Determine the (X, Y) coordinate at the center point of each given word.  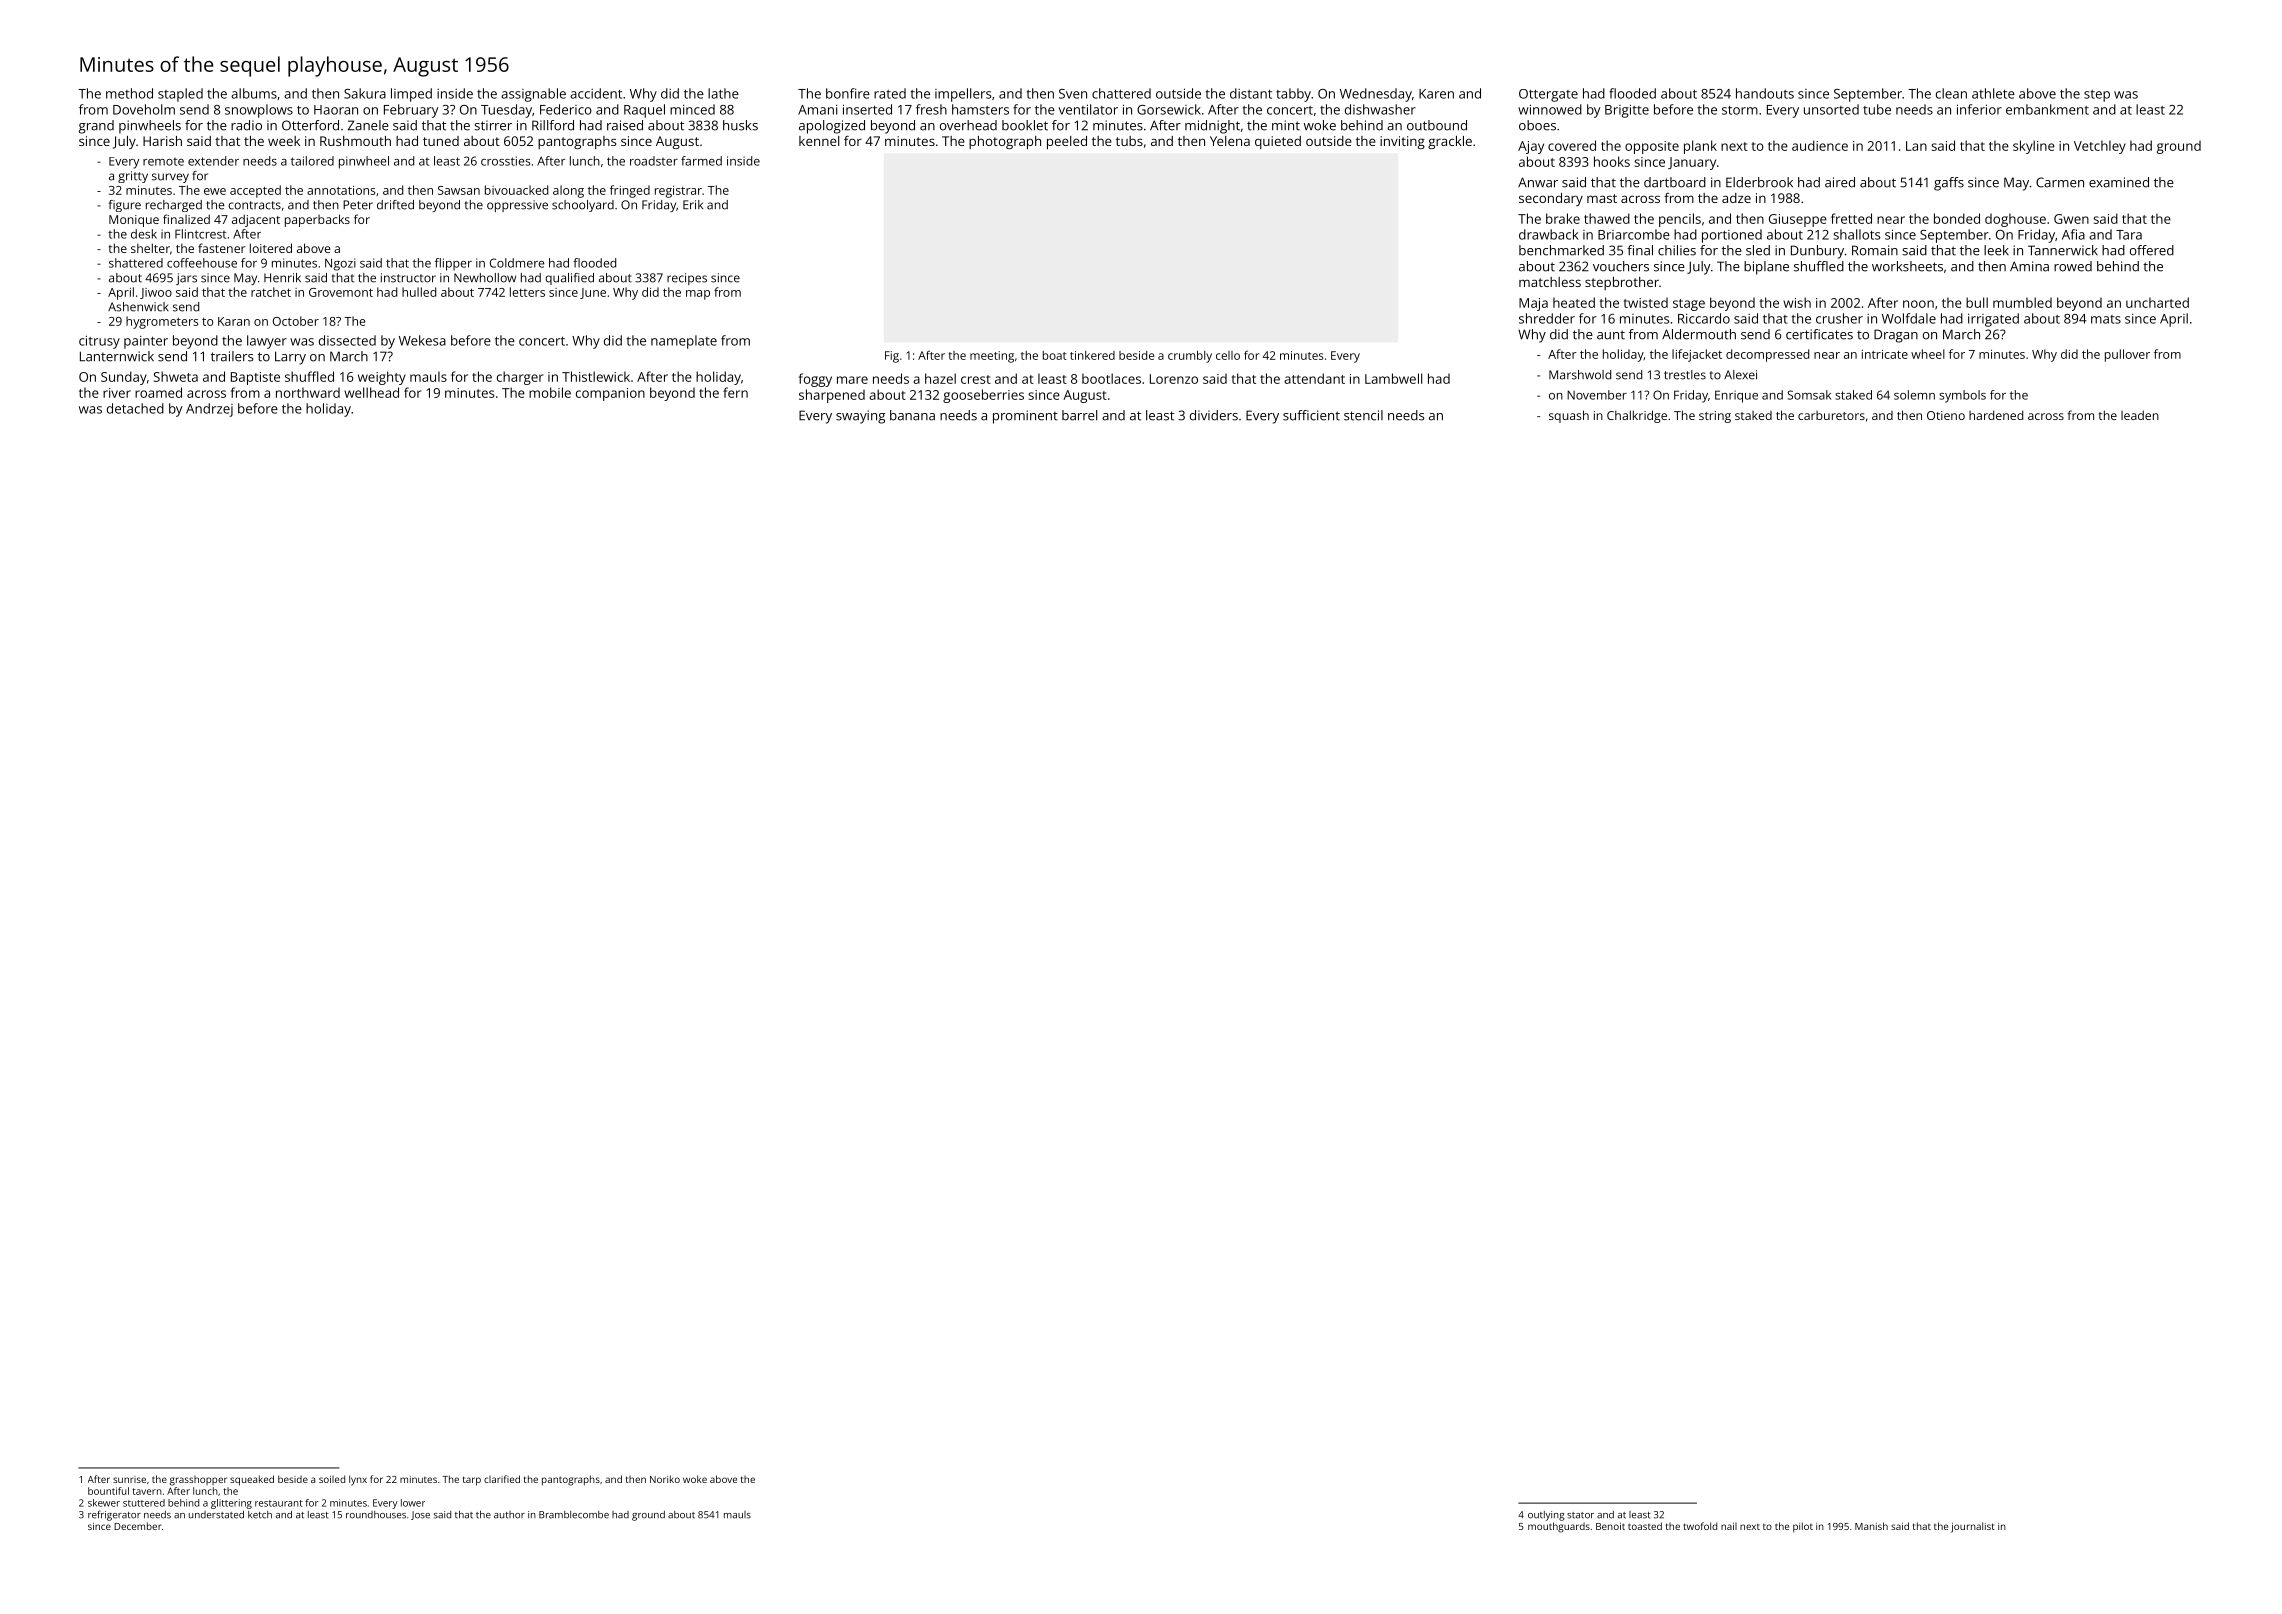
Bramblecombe (574, 1515)
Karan (234, 321)
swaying (860, 417)
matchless (1550, 282)
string (1715, 417)
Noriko (665, 1479)
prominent (1025, 417)
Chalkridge (1637, 416)
